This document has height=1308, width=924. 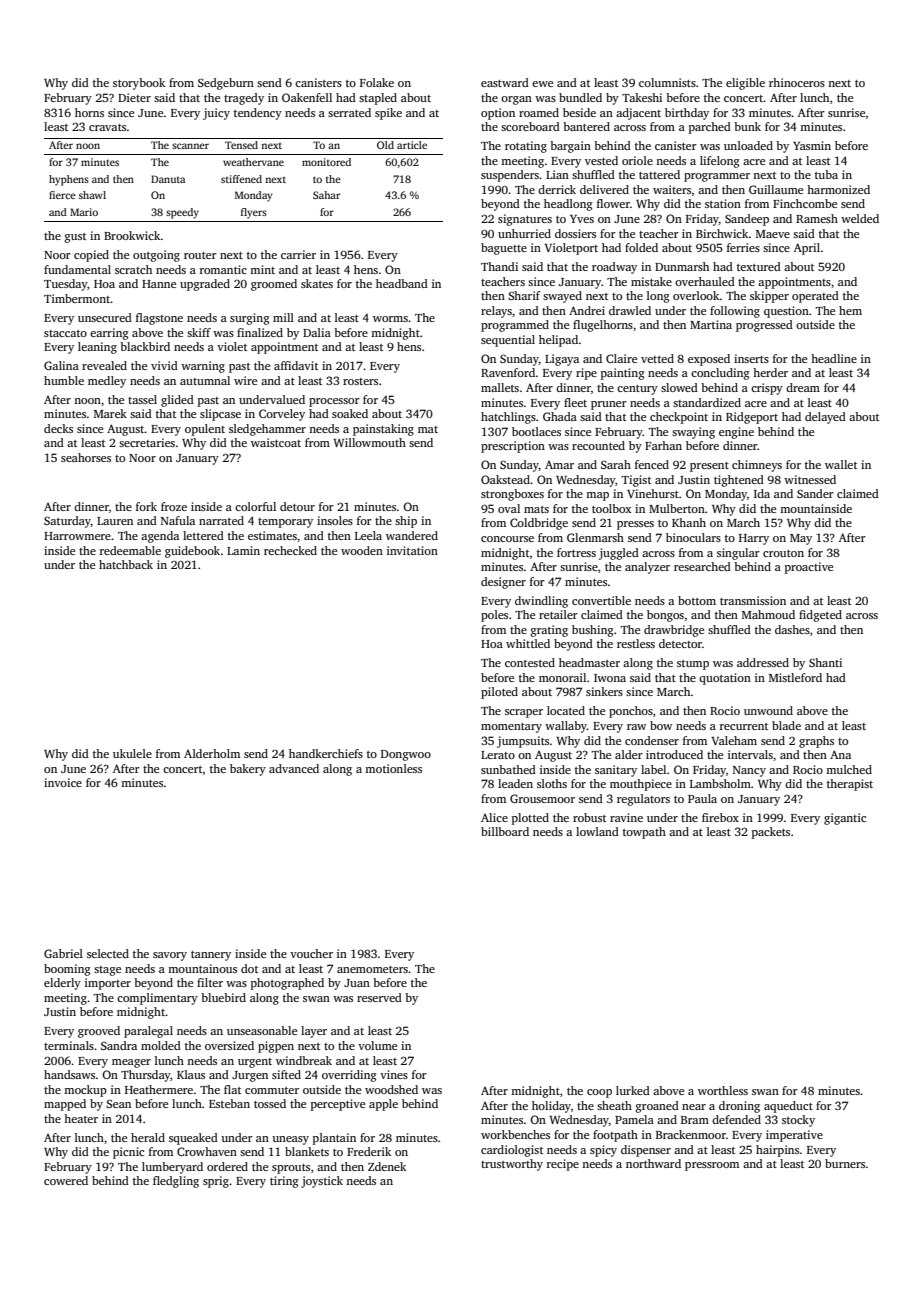 What do you see at coordinates (372, 969) in the document?
I see `anemometers` at bounding box center [372, 969].
